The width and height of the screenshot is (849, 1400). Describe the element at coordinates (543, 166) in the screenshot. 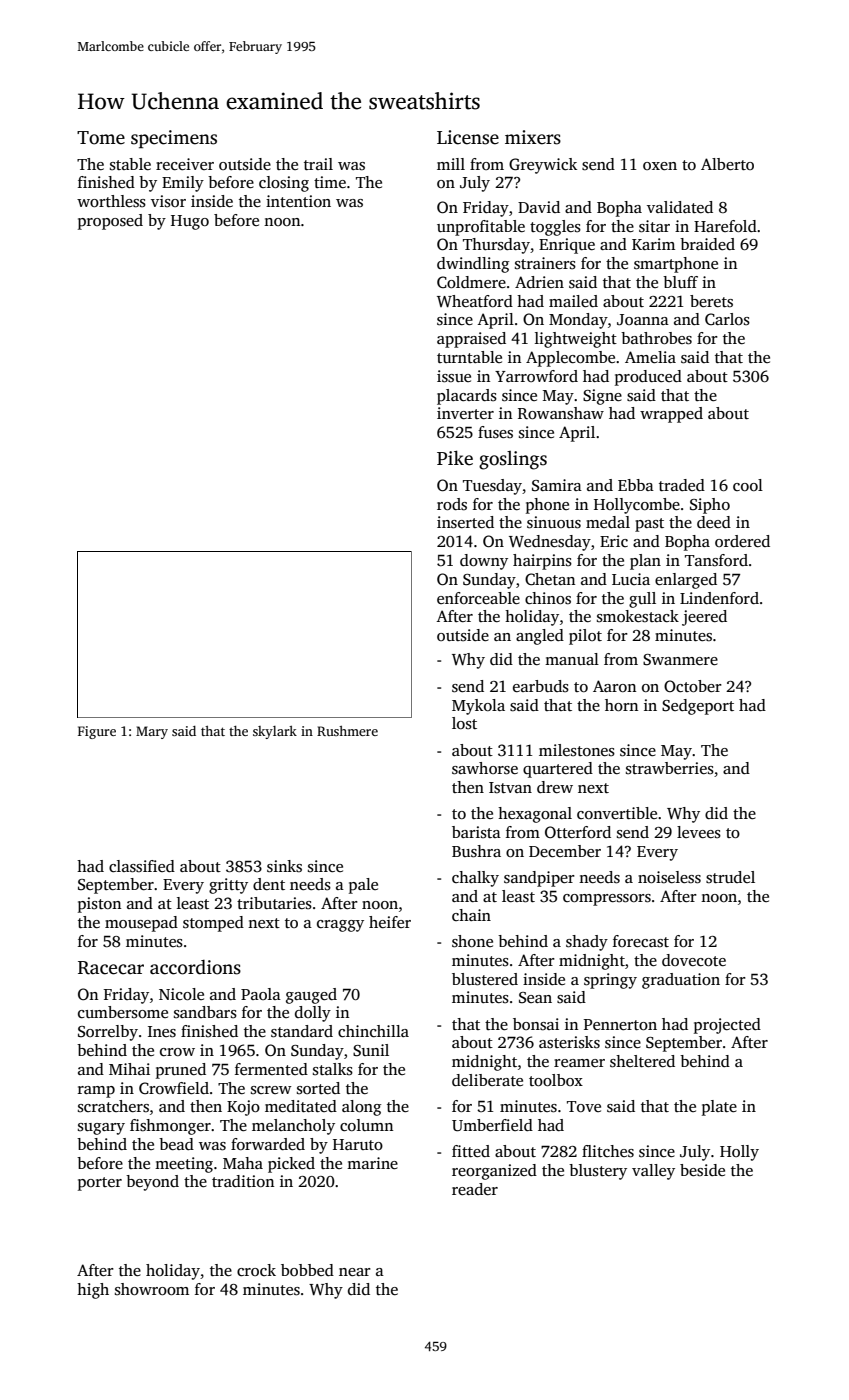

I see `Greywick` at that location.
